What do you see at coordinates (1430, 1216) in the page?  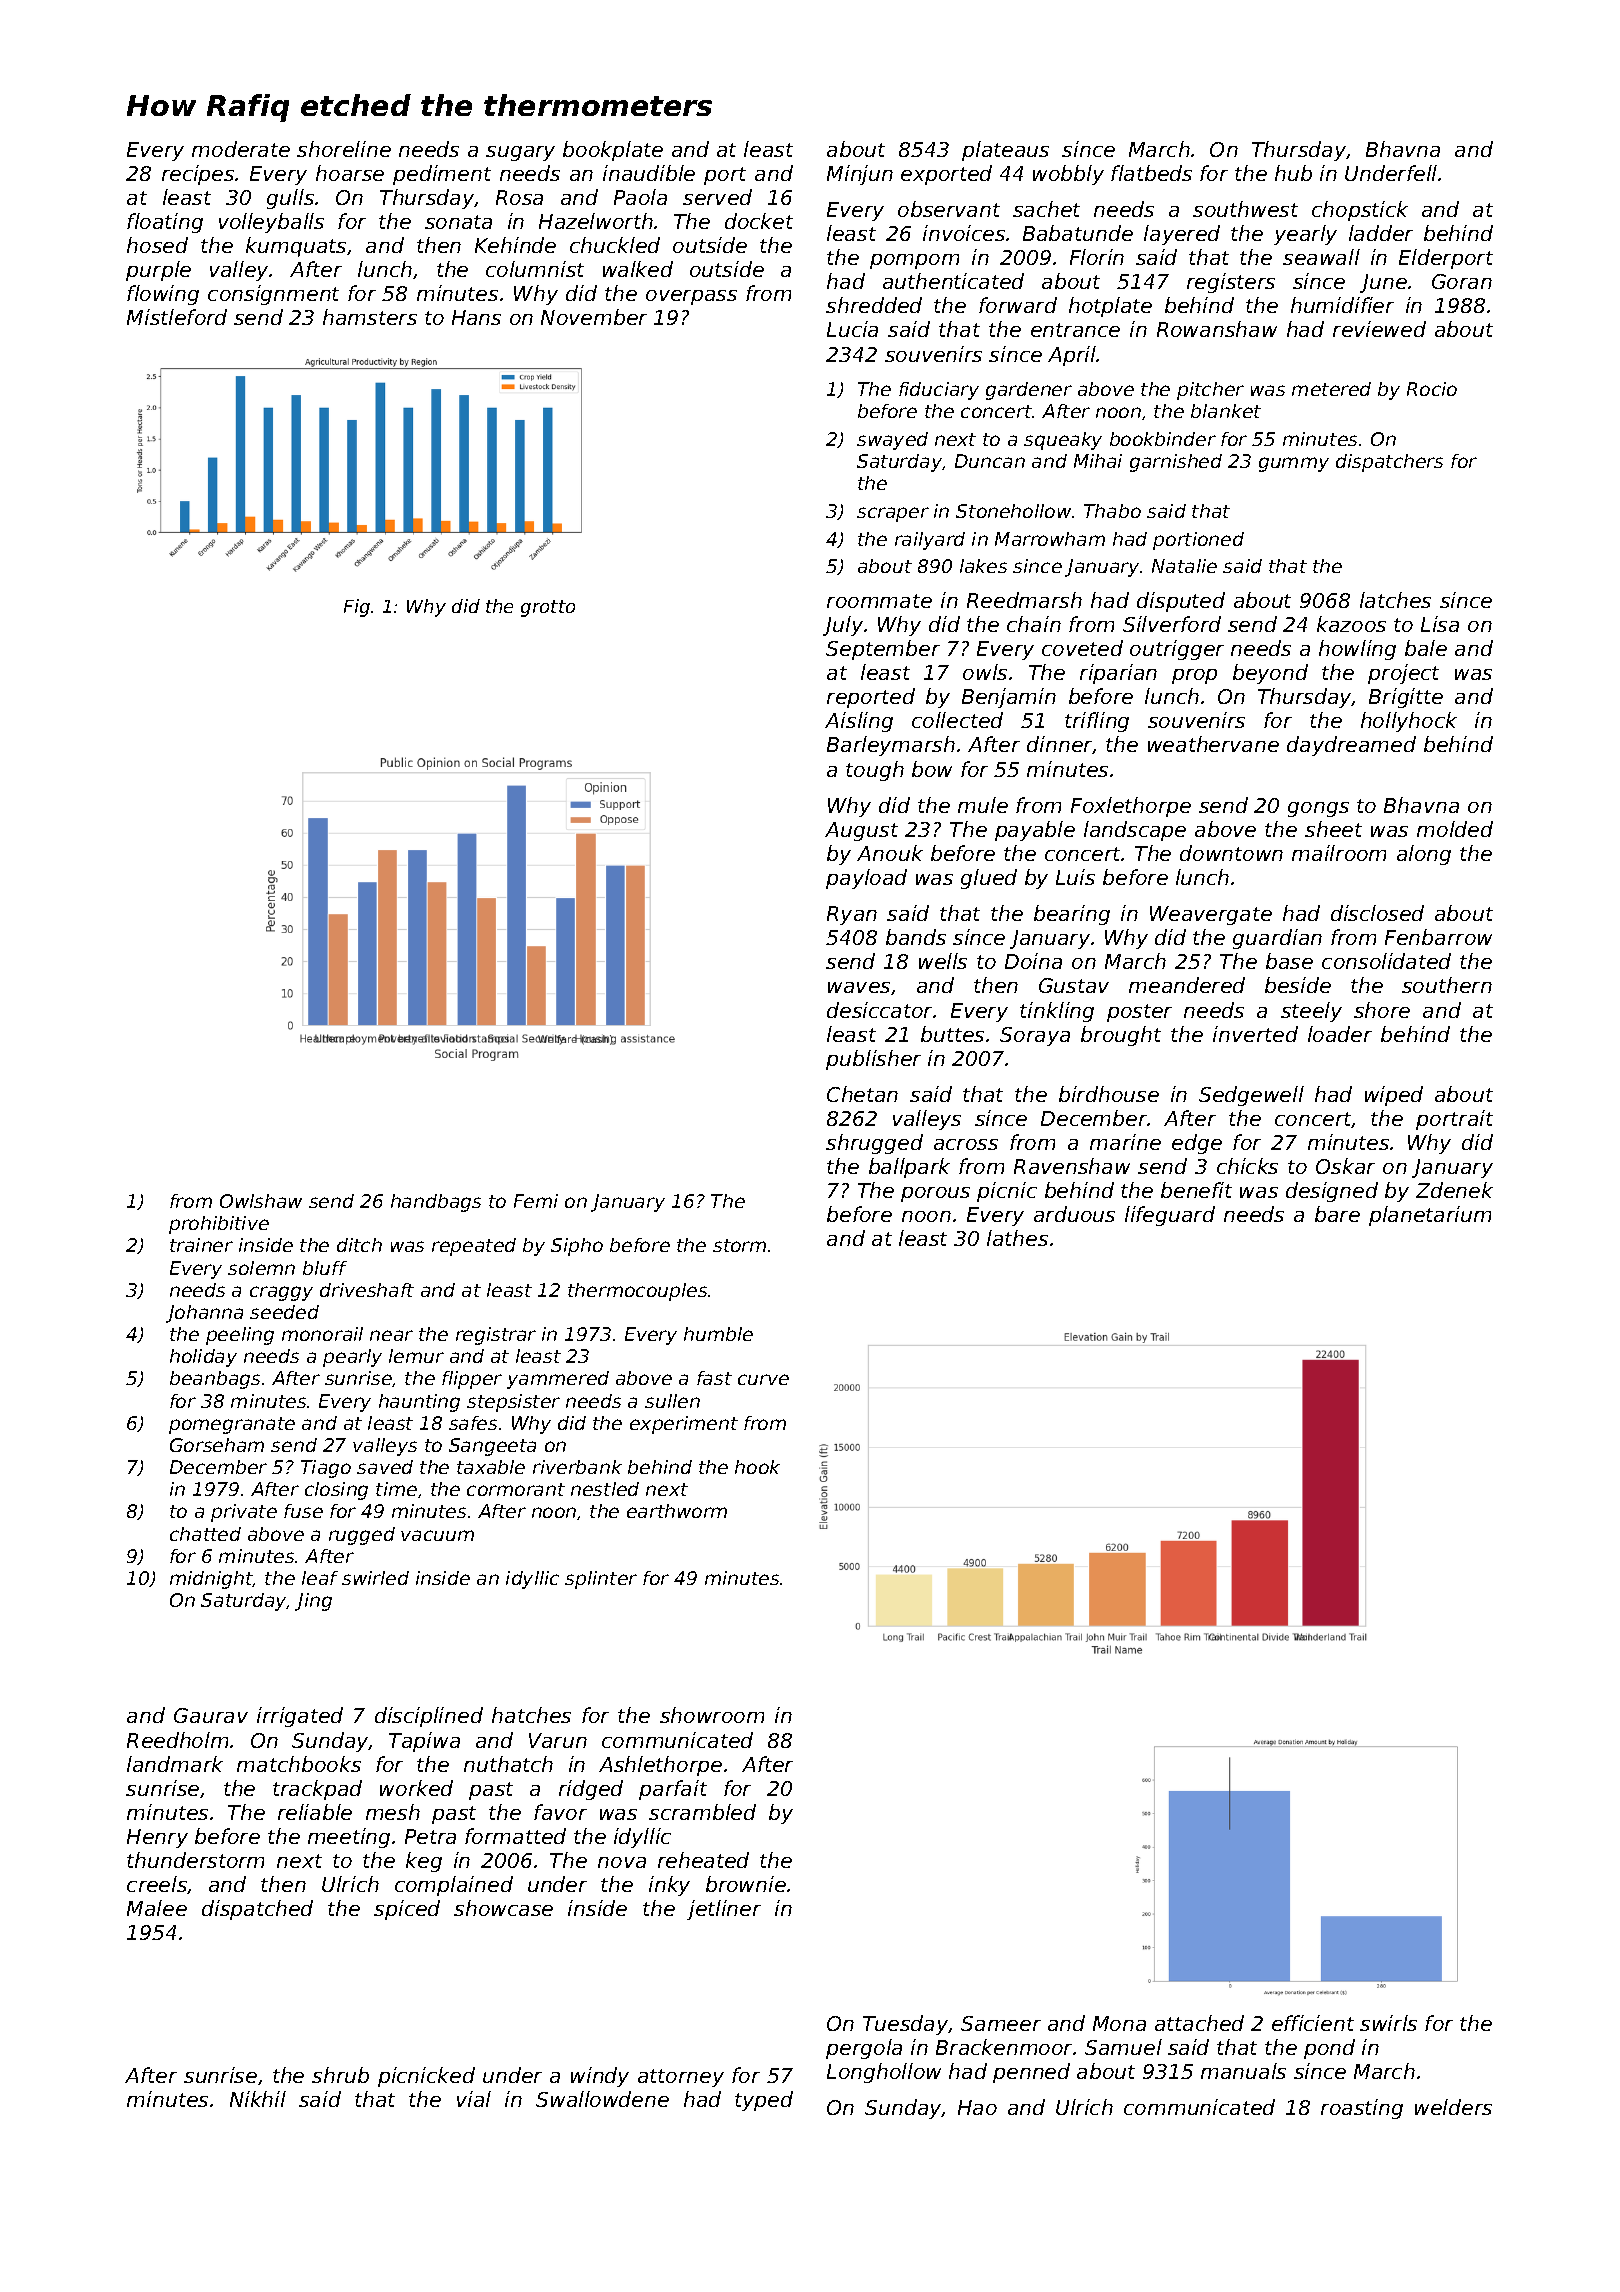 I see `planetarium` at bounding box center [1430, 1216].
